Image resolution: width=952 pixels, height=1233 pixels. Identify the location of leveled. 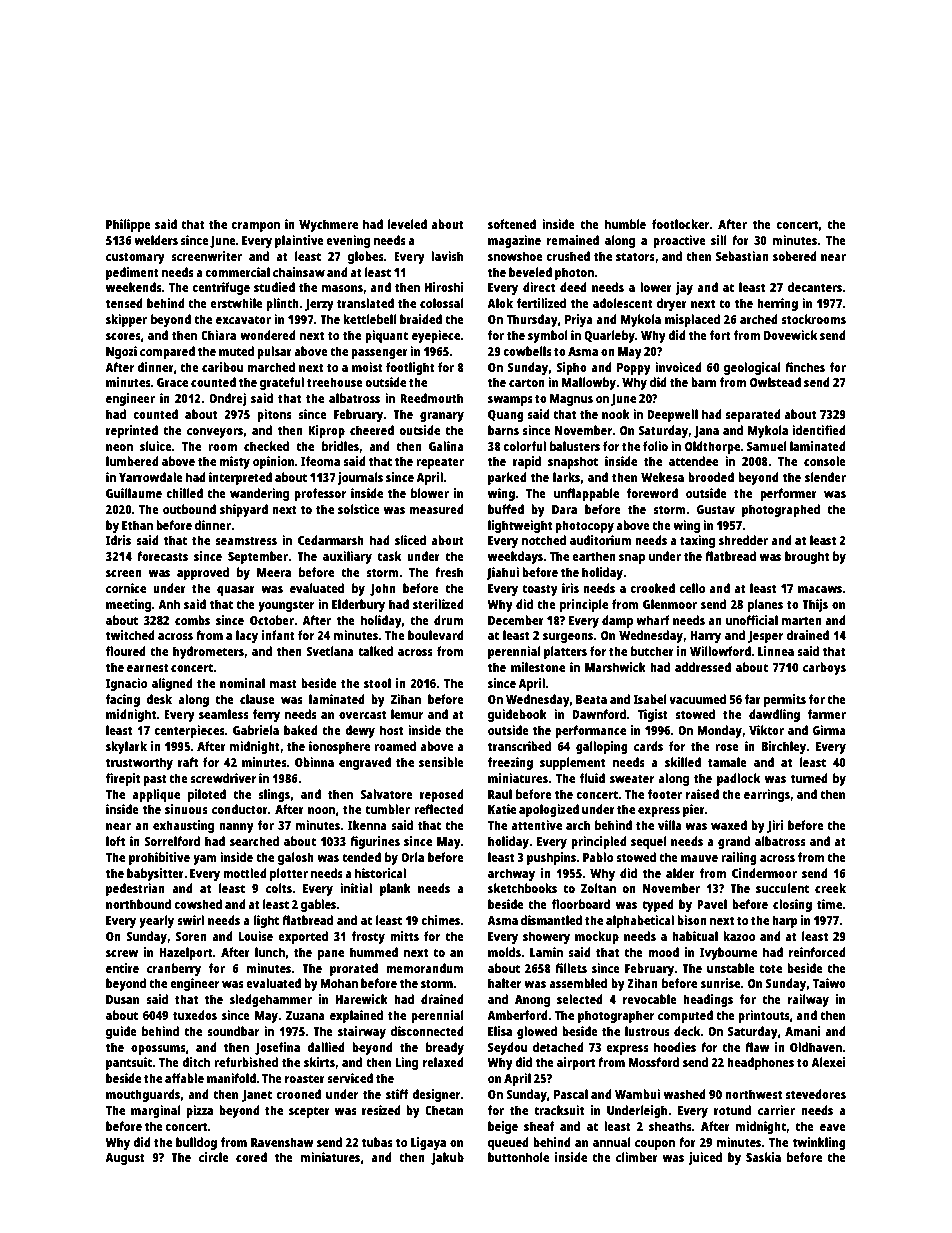
(407, 224).
